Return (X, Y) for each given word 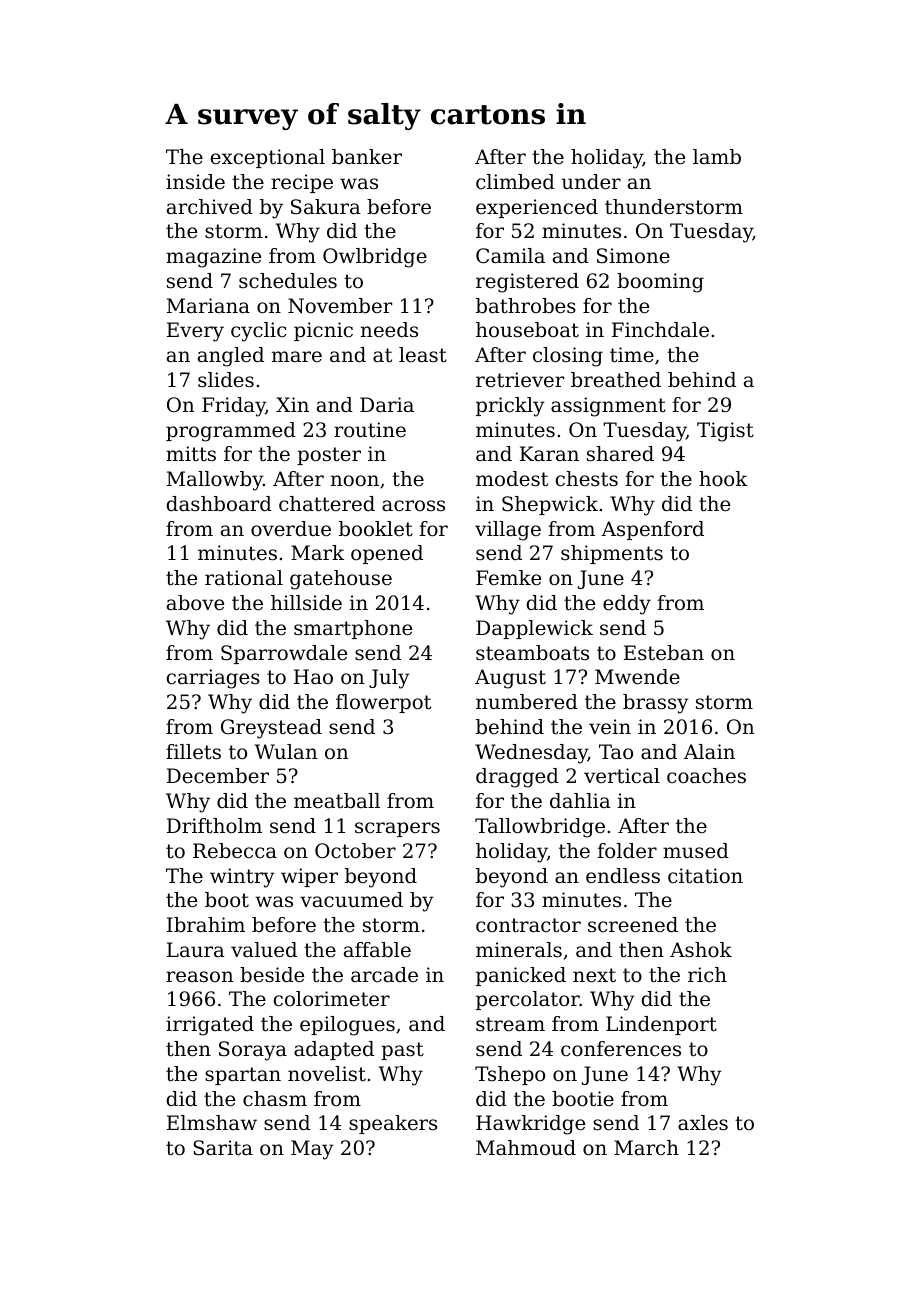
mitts (191, 454)
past (402, 1051)
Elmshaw (212, 1123)
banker (367, 157)
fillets (193, 752)
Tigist (725, 432)
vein (610, 726)
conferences (621, 1049)
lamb (717, 157)
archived (210, 207)
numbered (527, 702)
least (423, 355)
